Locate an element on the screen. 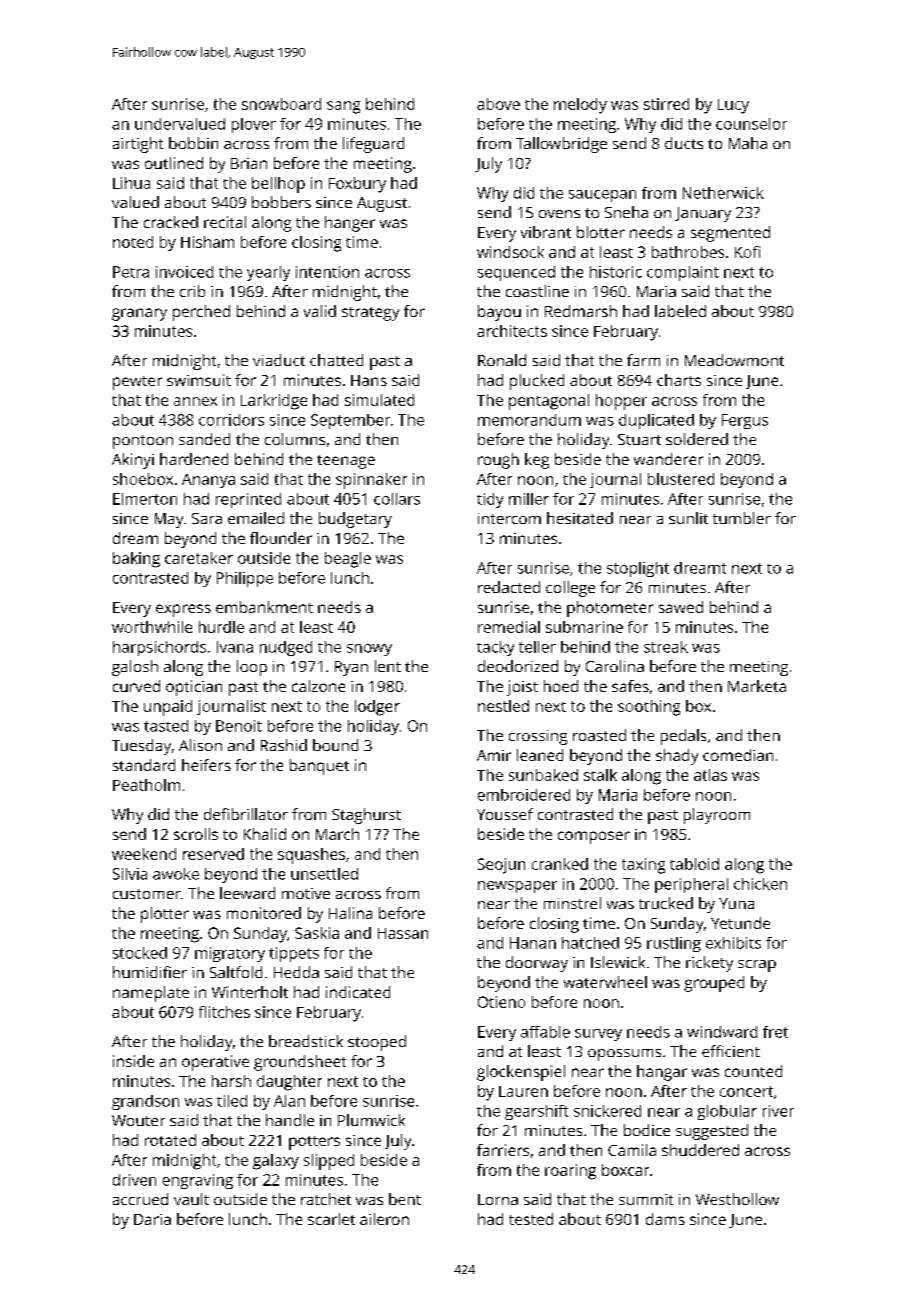  baking is located at coordinates (136, 560).
